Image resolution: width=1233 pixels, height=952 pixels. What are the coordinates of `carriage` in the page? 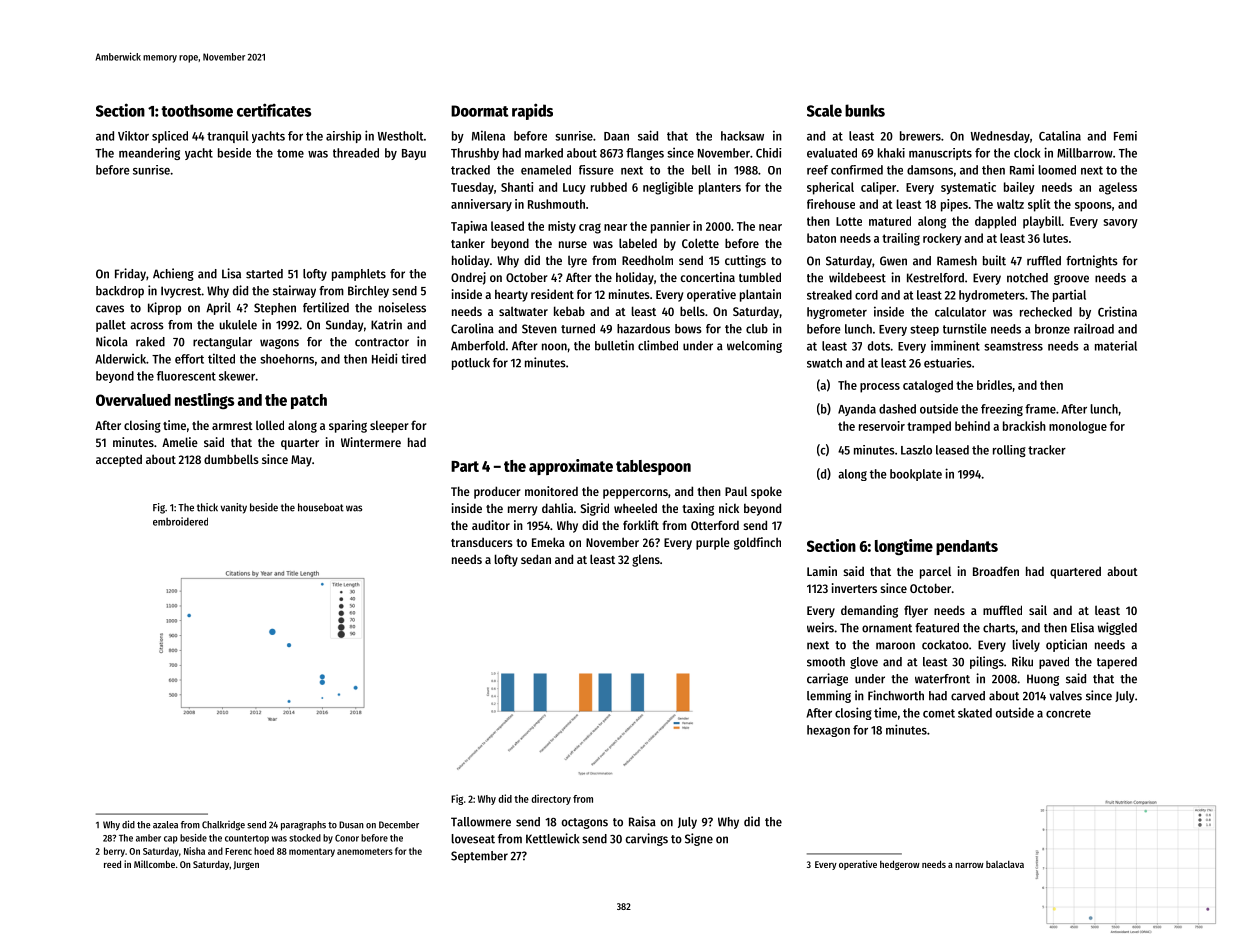 It's located at (827, 679).
